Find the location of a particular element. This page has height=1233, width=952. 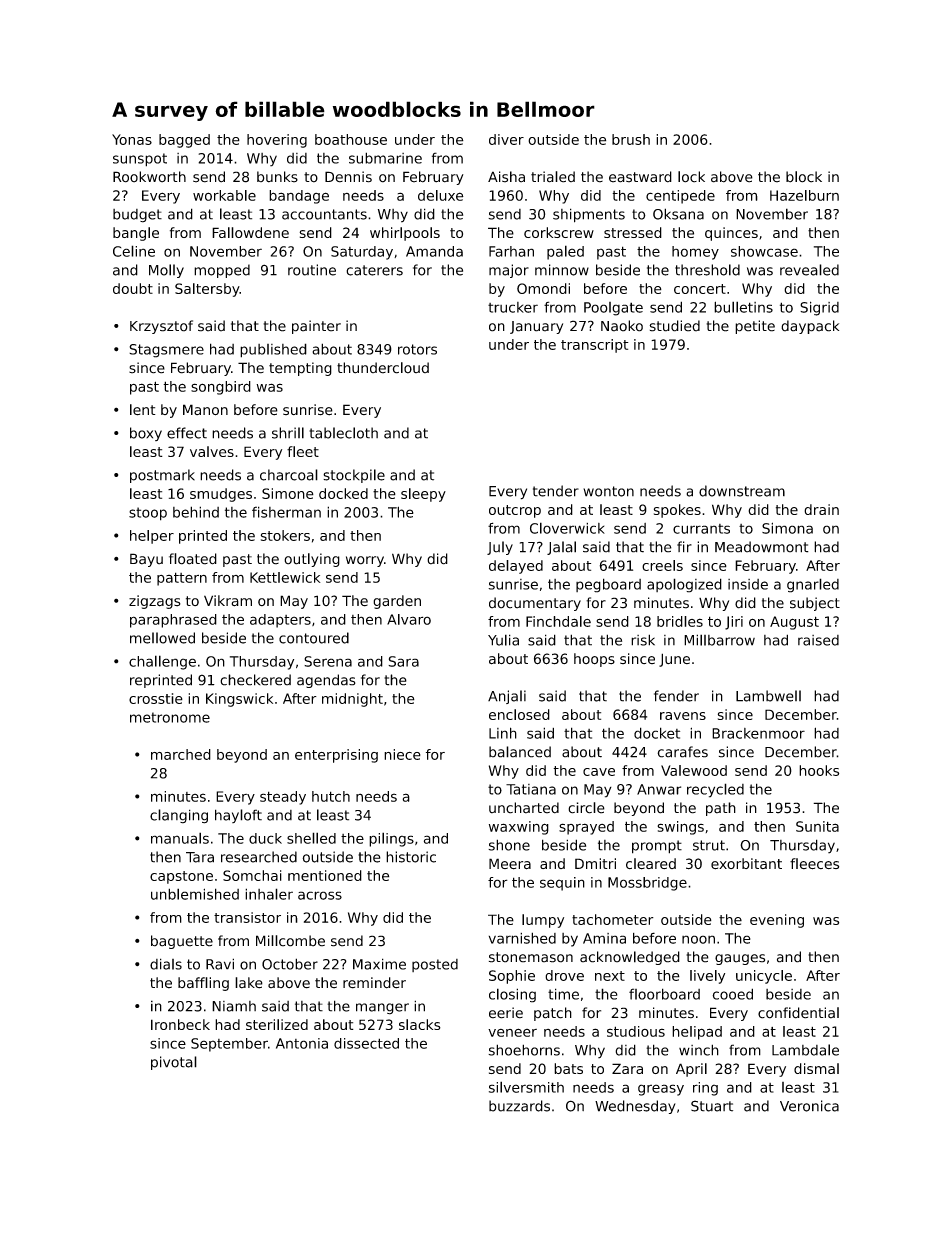

next is located at coordinates (610, 976).
